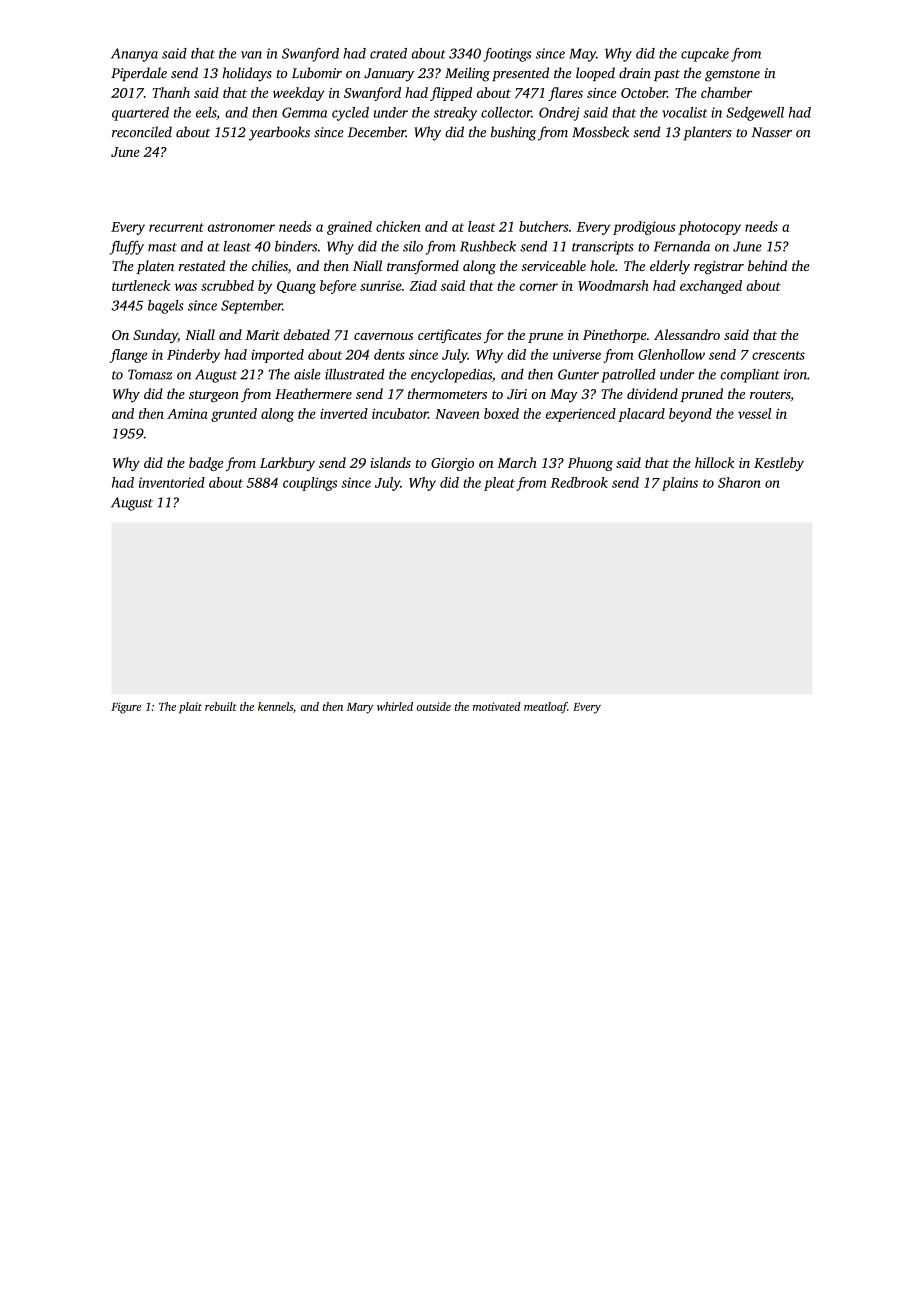  What do you see at coordinates (234, 415) in the screenshot?
I see `grunted` at bounding box center [234, 415].
